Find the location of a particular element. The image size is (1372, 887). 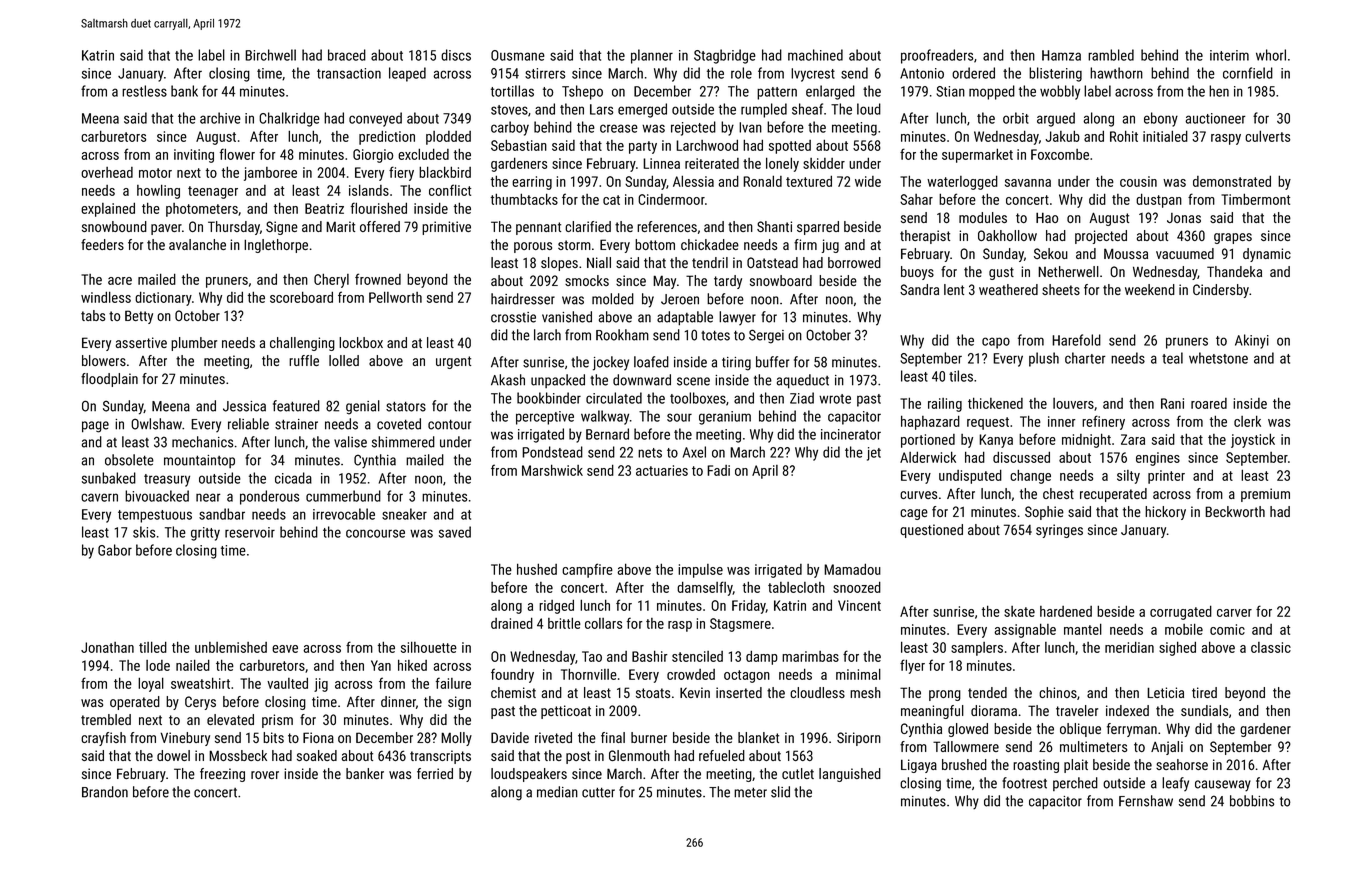

Brandon is located at coordinates (105, 792).
